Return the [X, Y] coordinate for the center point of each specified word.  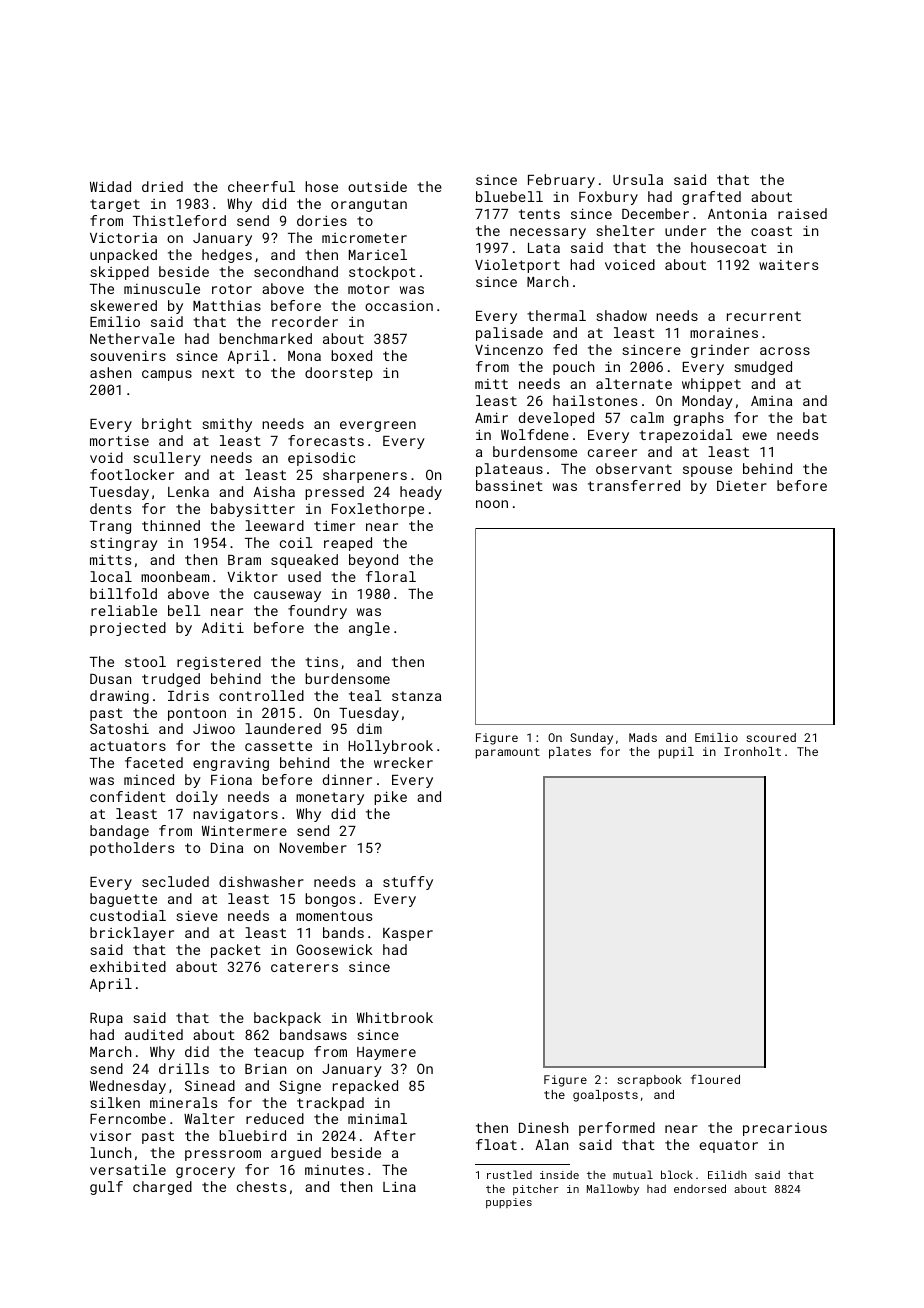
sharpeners [365, 476]
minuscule [162, 288]
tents [539, 214]
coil [296, 542]
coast [771, 231]
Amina [771, 401]
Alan [551, 1144]
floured [715, 1079]
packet [236, 951]
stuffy [408, 883]
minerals [183, 1102]
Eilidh [727, 1174]
